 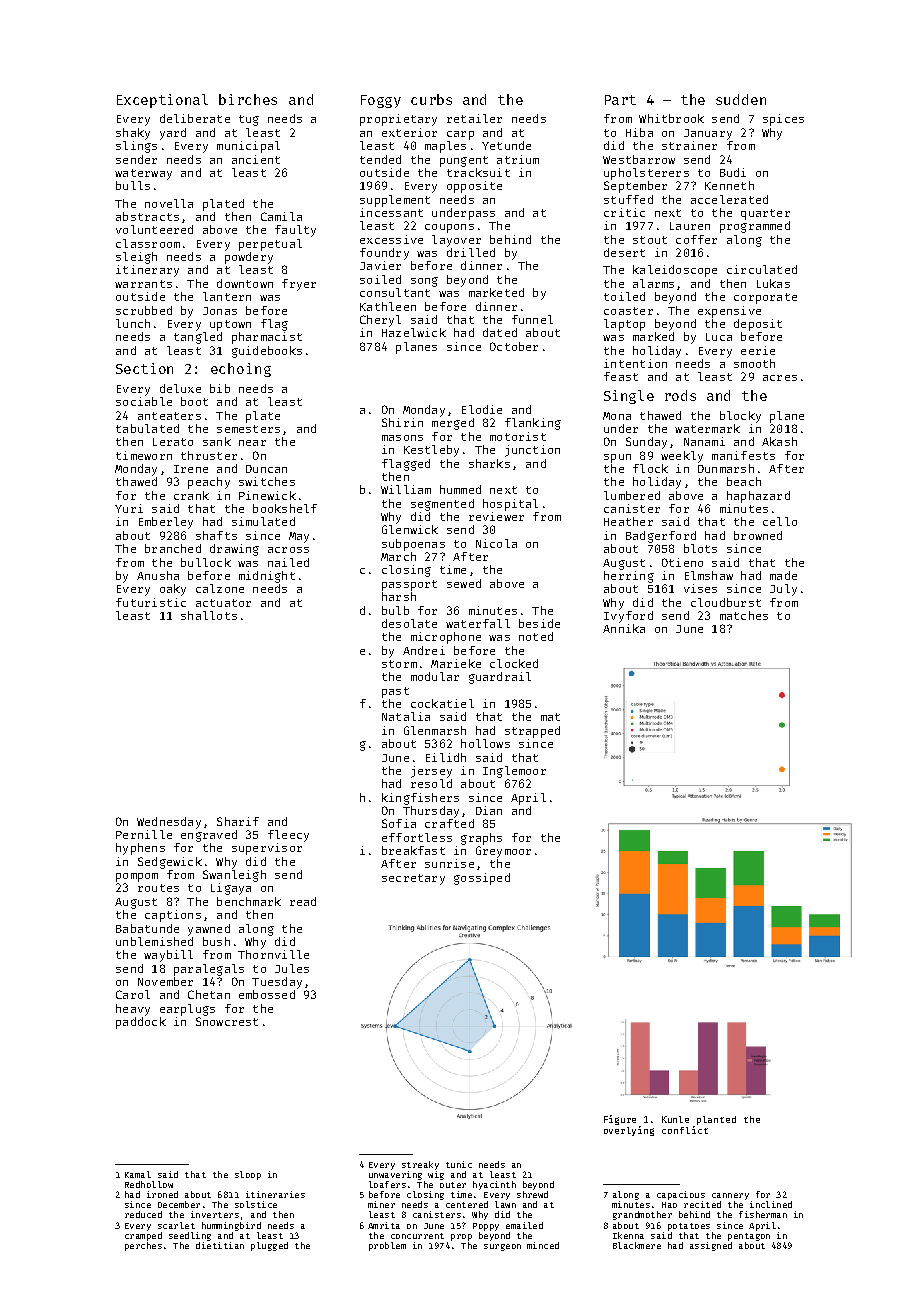 What do you see at coordinates (783, 575) in the screenshot?
I see `made` at bounding box center [783, 575].
